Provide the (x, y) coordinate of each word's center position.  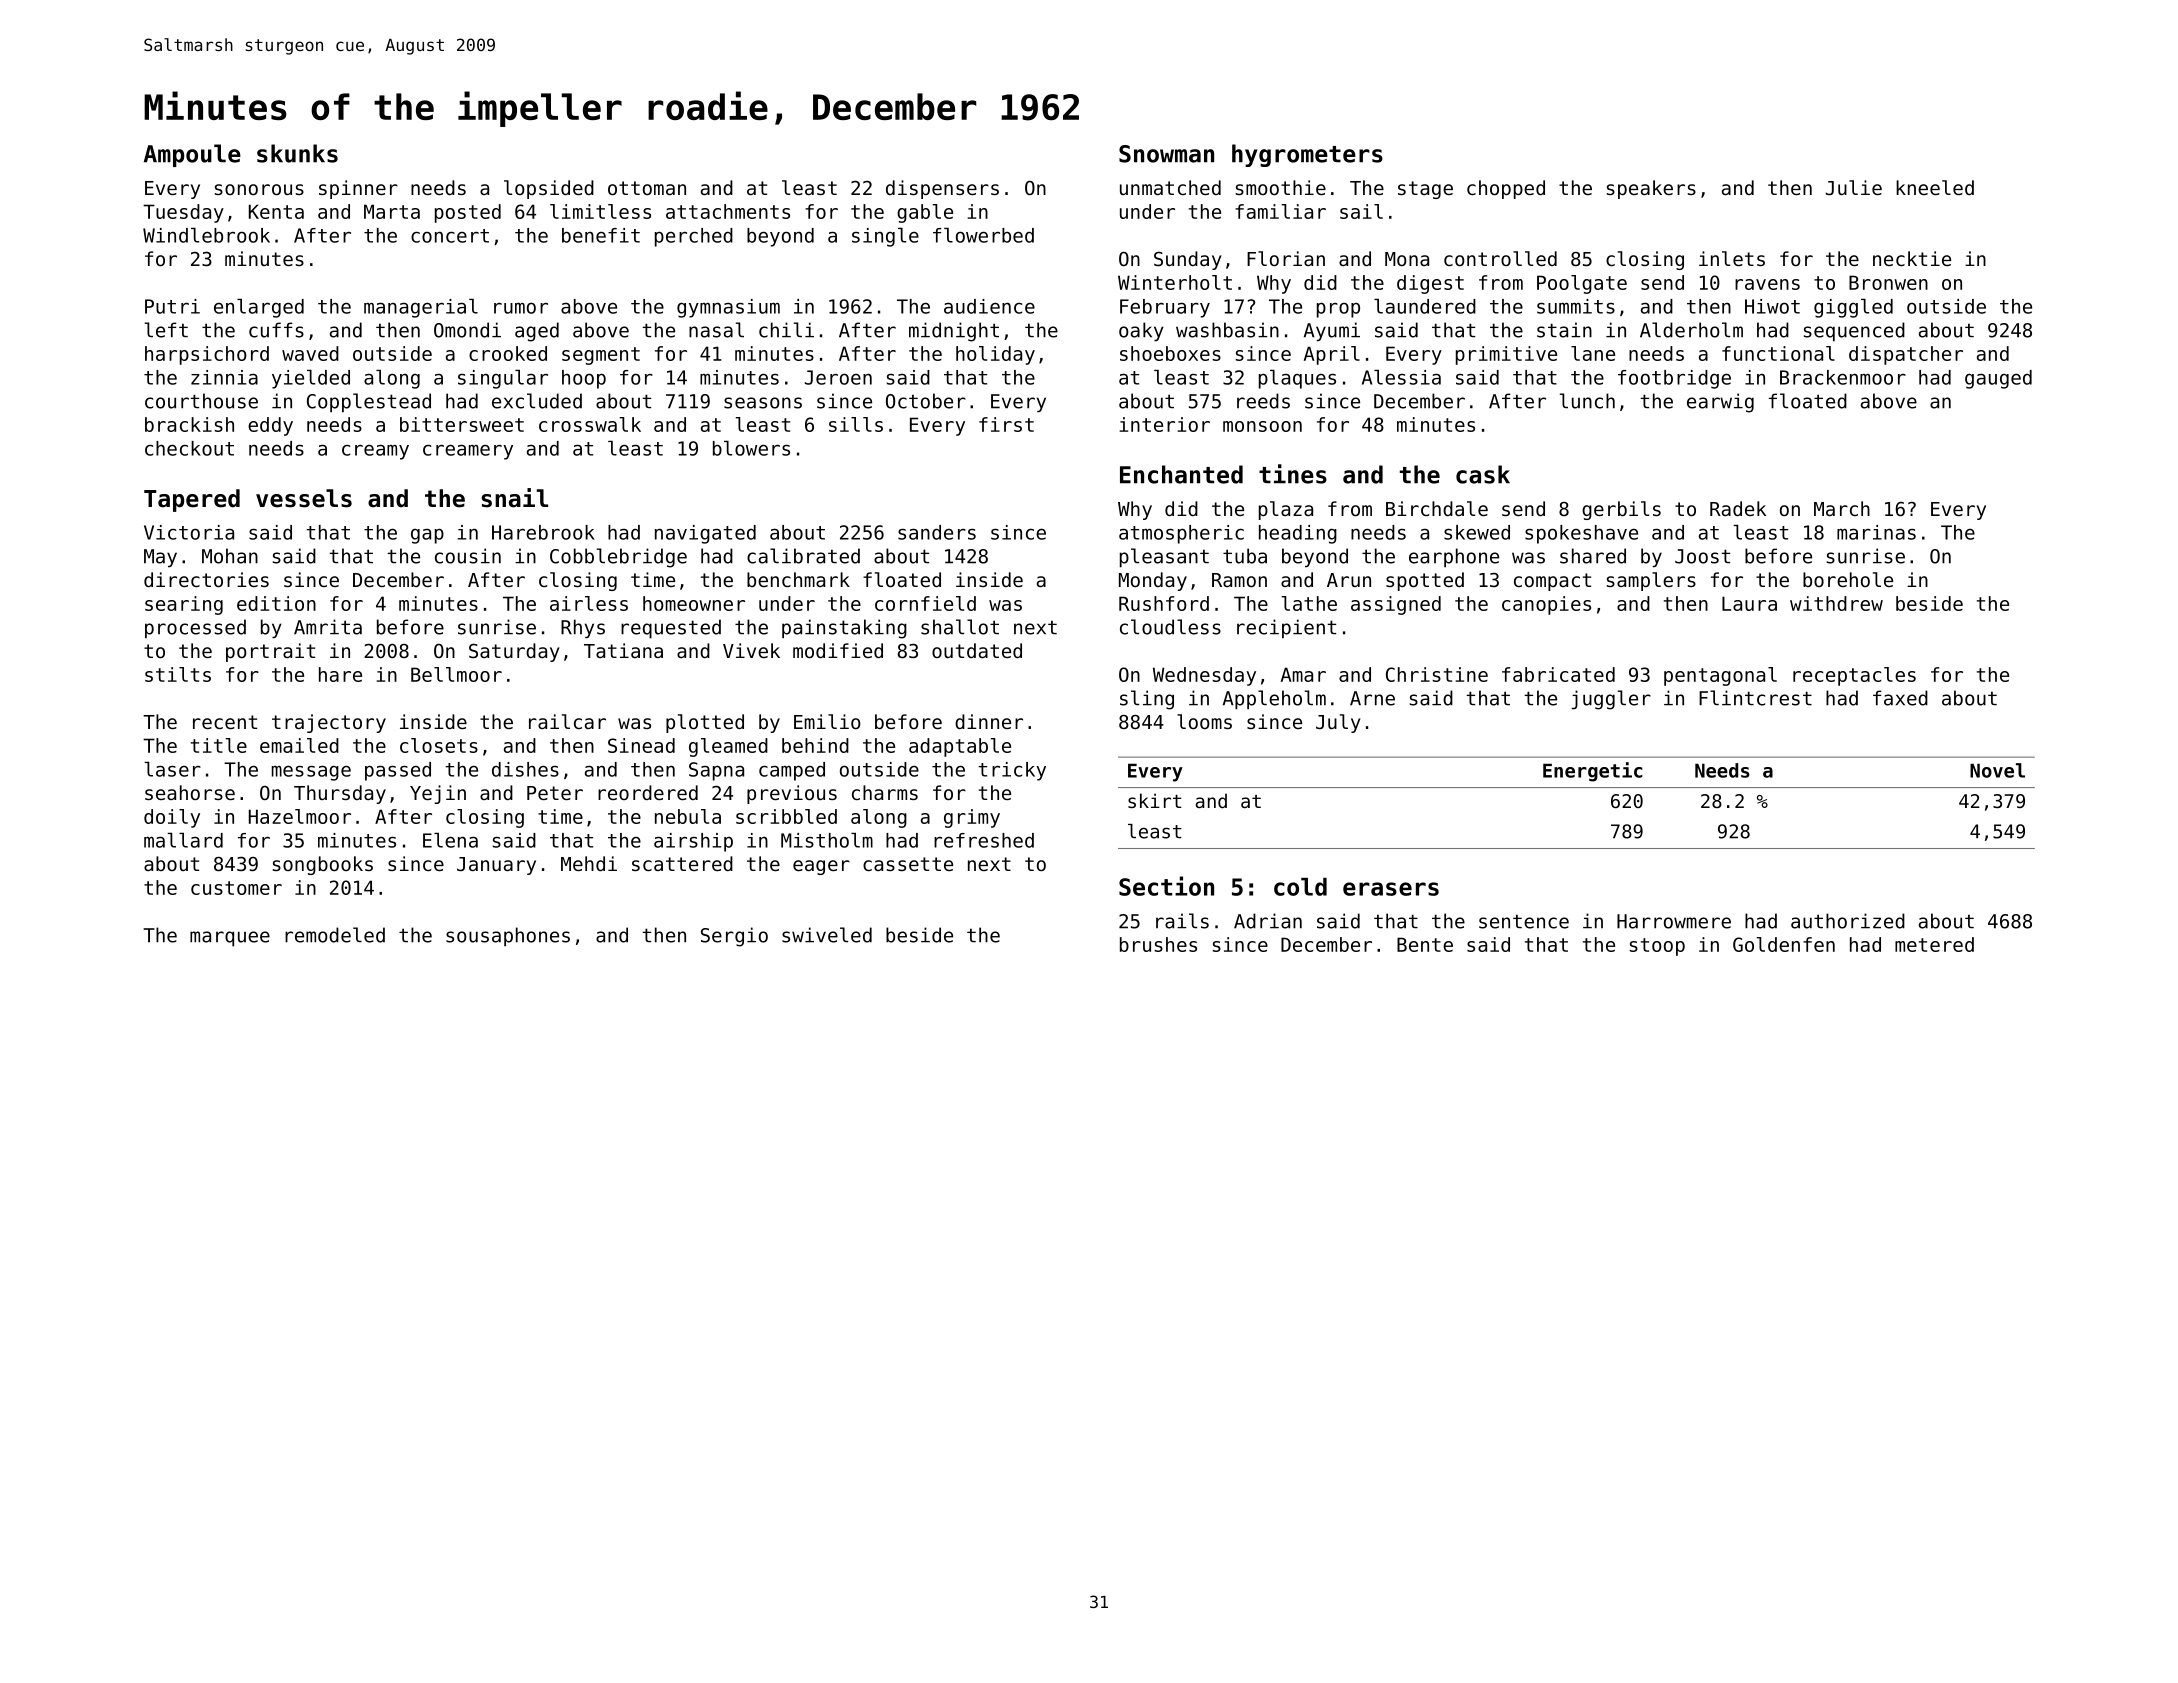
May (160, 558)
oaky (1141, 331)
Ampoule (192, 155)
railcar (567, 721)
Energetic (1593, 772)
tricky (1012, 771)
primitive (1506, 355)
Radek (1738, 508)
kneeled (1935, 187)
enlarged (259, 308)
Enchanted (1181, 474)
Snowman (1166, 154)
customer (236, 888)
